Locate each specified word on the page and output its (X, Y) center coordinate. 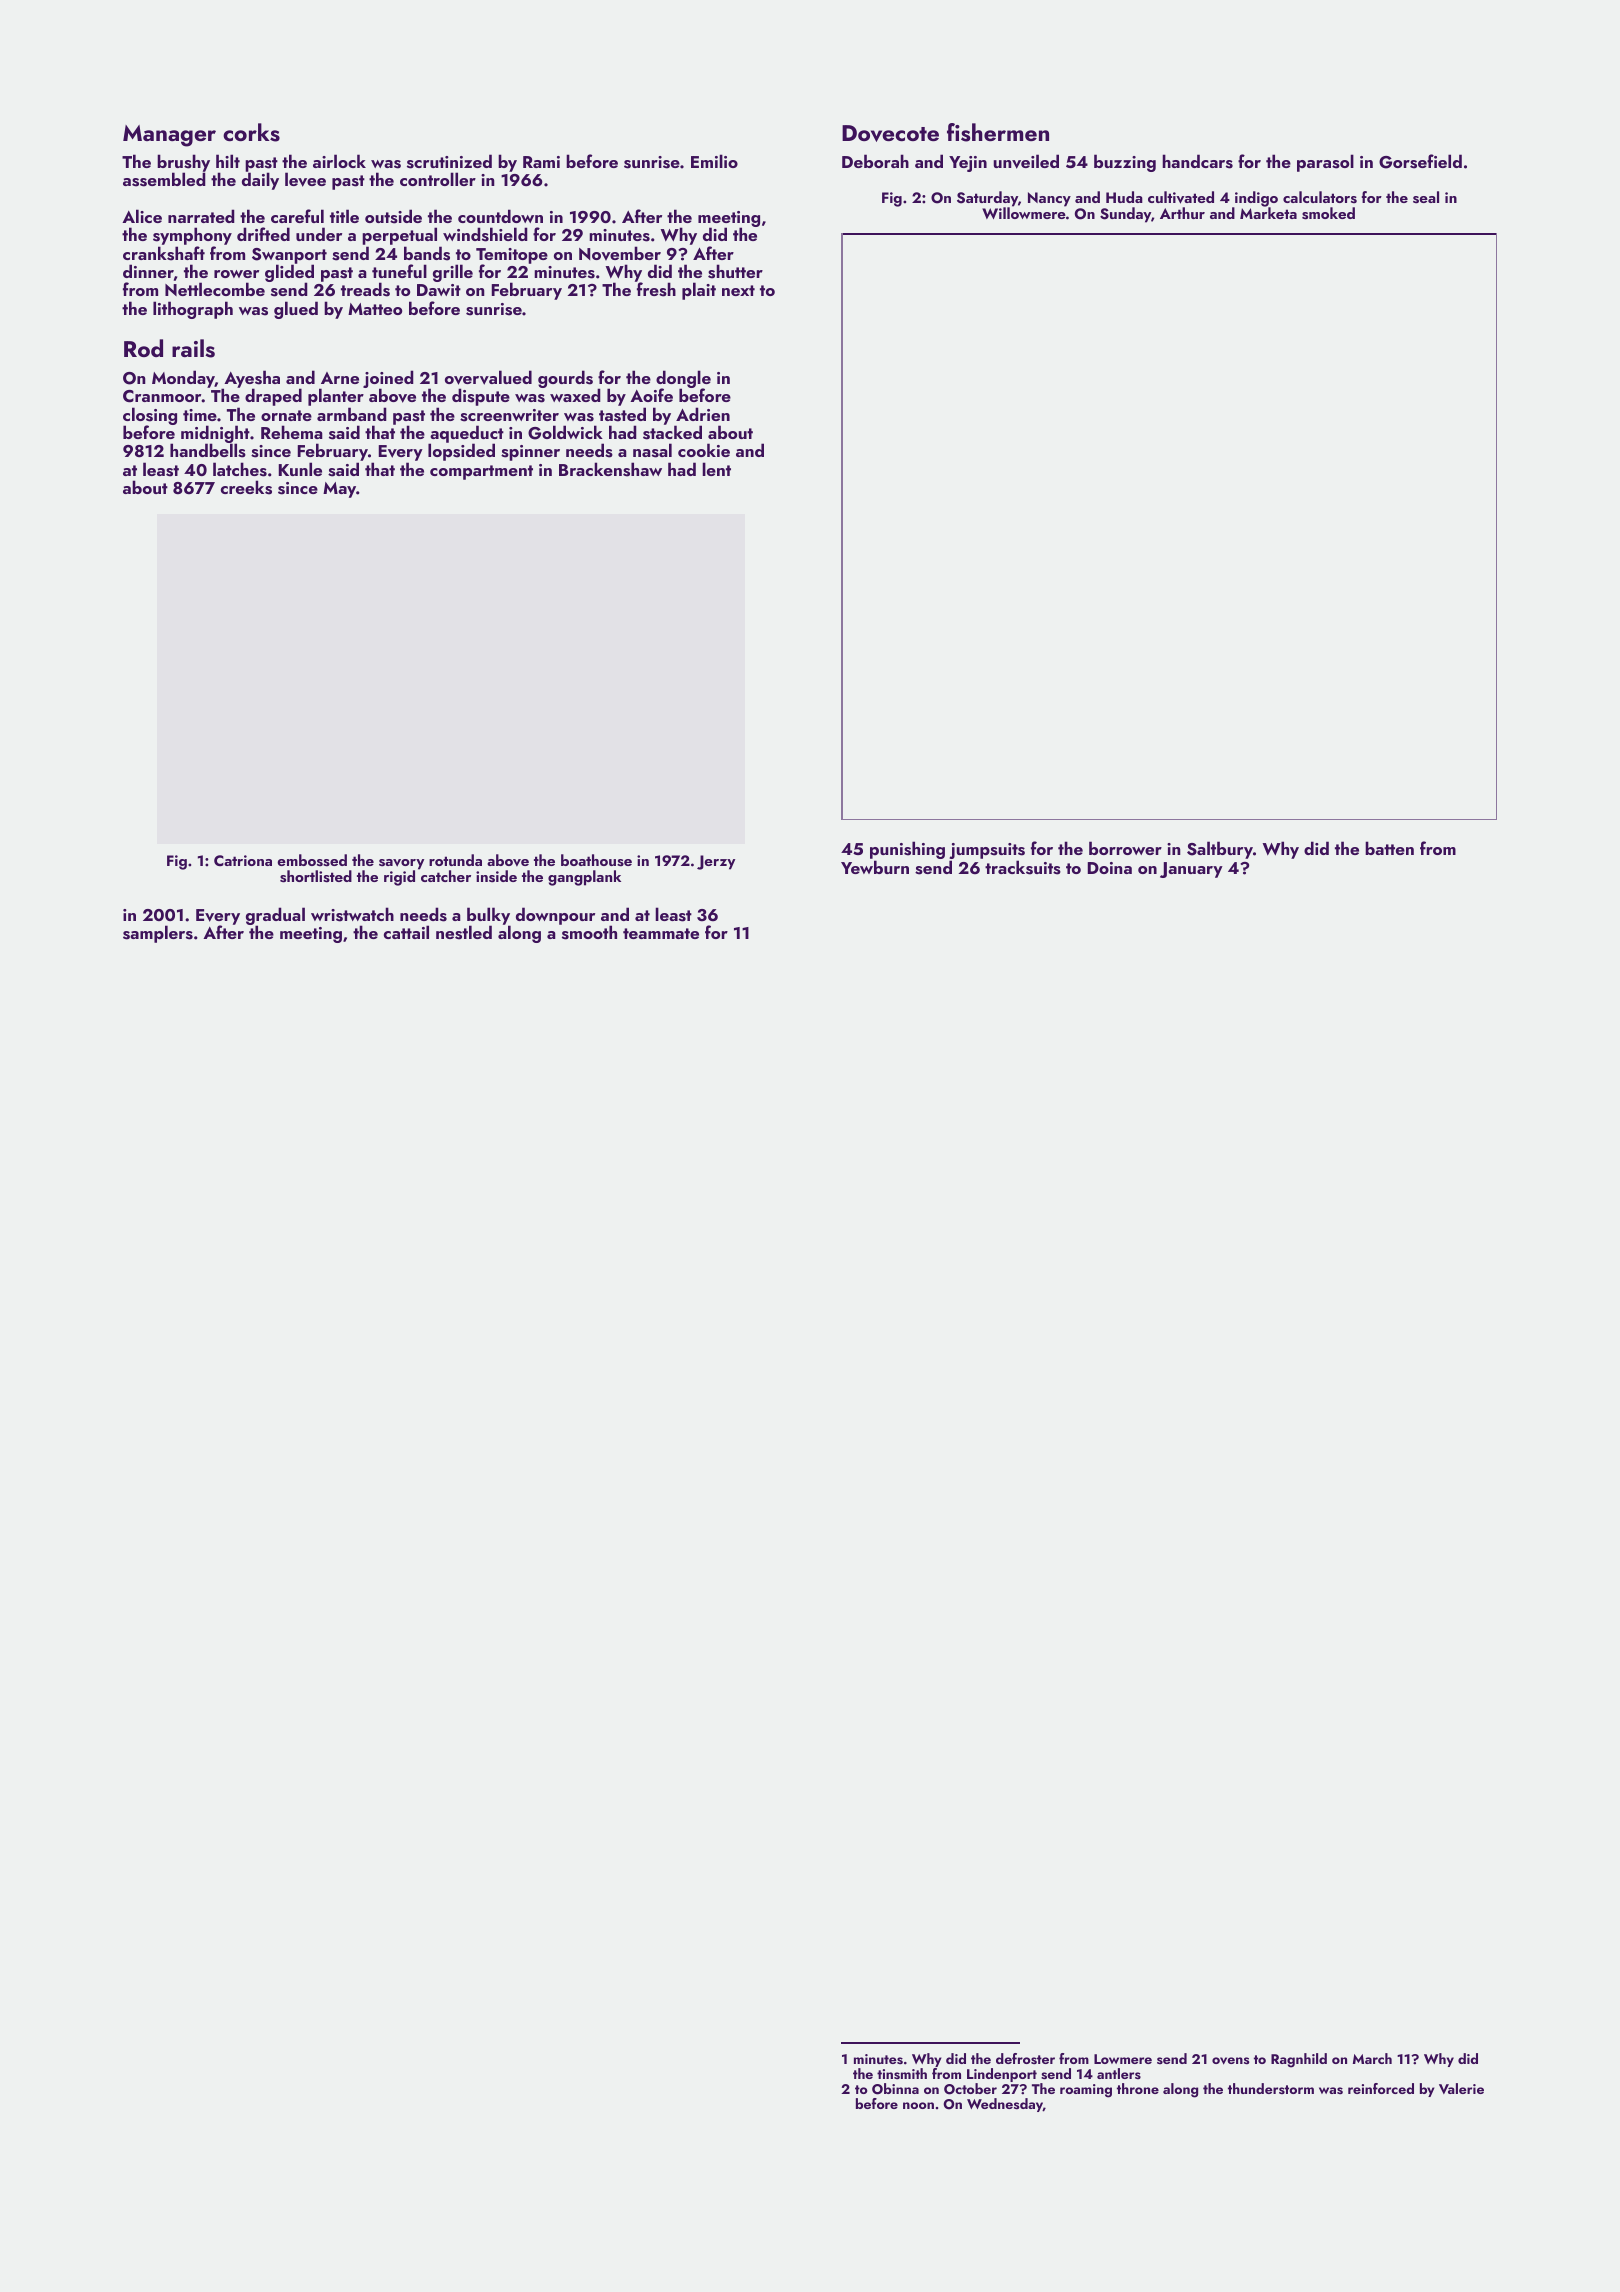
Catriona (243, 860)
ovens (1230, 2061)
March (1372, 2058)
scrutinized (449, 161)
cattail (406, 932)
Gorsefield (1420, 161)
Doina (1110, 868)
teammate (661, 933)
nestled (464, 932)
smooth (589, 933)
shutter (735, 271)
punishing (907, 850)
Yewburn (875, 867)
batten (1389, 848)
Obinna (895, 2089)
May (339, 490)
